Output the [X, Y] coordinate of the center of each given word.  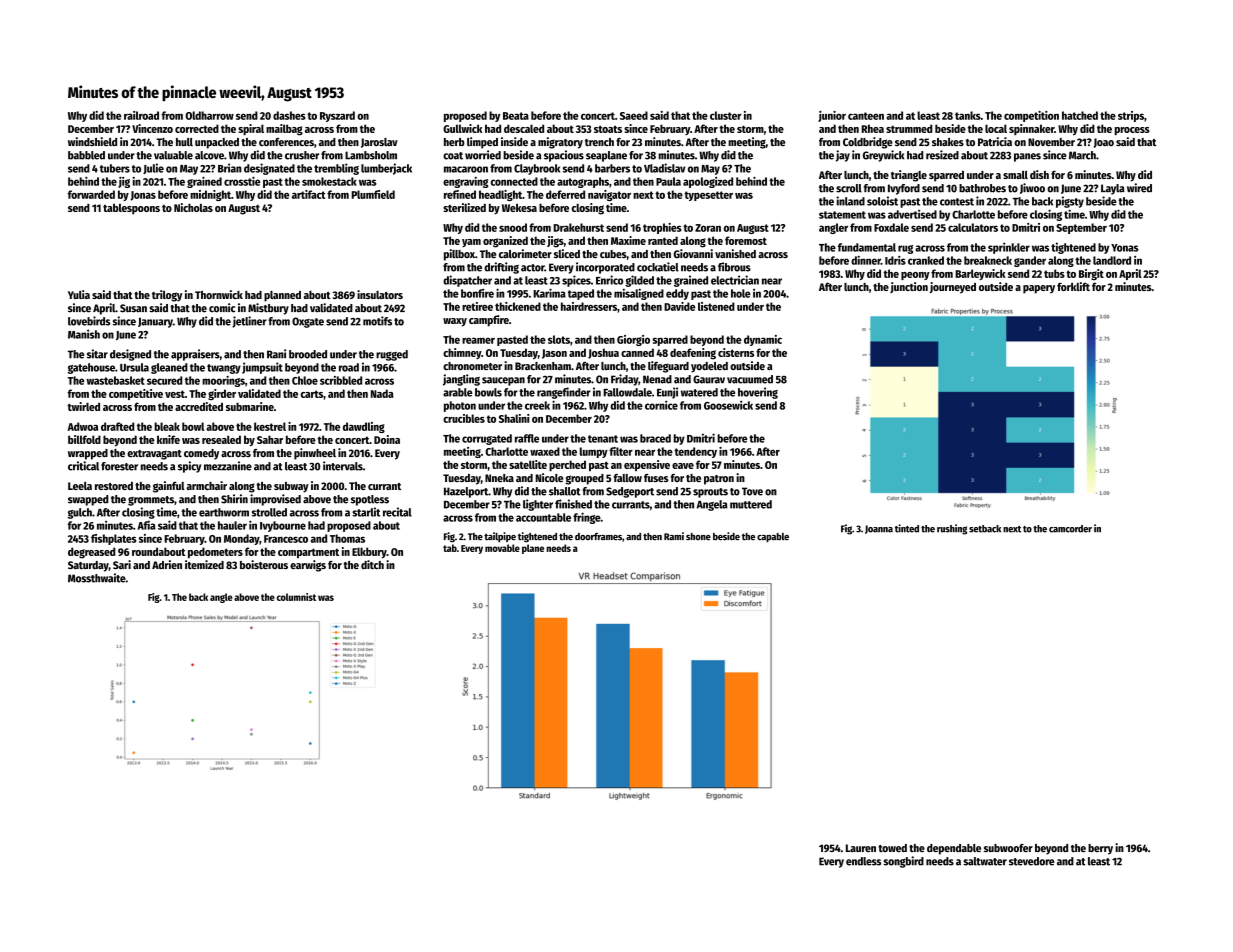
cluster [726, 115]
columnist [296, 597]
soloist [882, 201]
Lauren [861, 848]
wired [1139, 188]
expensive [647, 465]
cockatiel [658, 267]
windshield [92, 141]
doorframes [598, 537]
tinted [907, 528]
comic [222, 308]
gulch [80, 513]
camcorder [1070, 529]
